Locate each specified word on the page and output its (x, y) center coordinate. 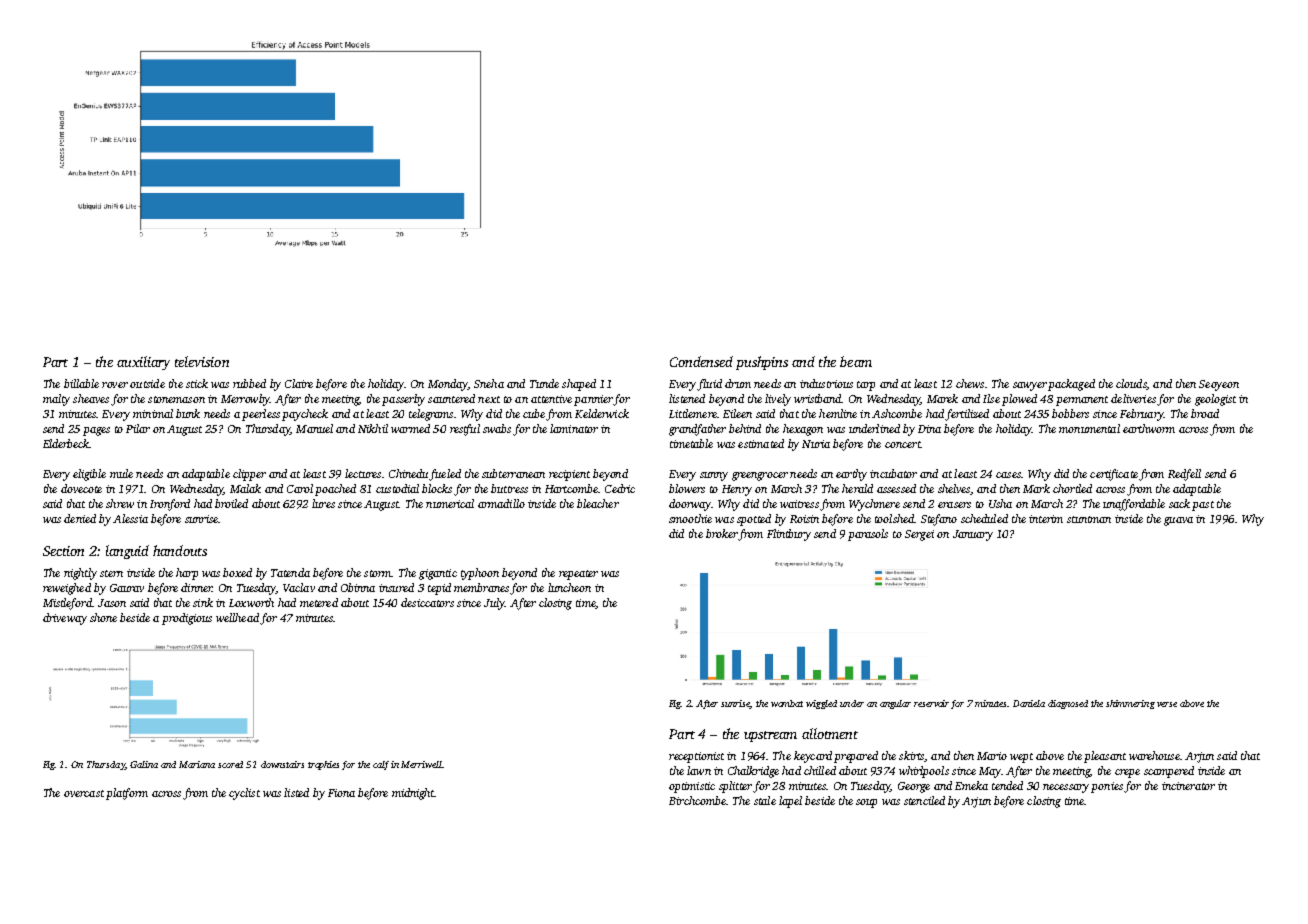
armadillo (501, 503)
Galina (144, 764)
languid (127, 552)
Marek (942, 398)
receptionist (696, 757)
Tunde (544, 383)
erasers (954, 505)
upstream (770, 736)
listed (296, 792)
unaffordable (1134, 505)
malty (56, 400)
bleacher (598, 503)
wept (1021, 758)
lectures (363, 473)
